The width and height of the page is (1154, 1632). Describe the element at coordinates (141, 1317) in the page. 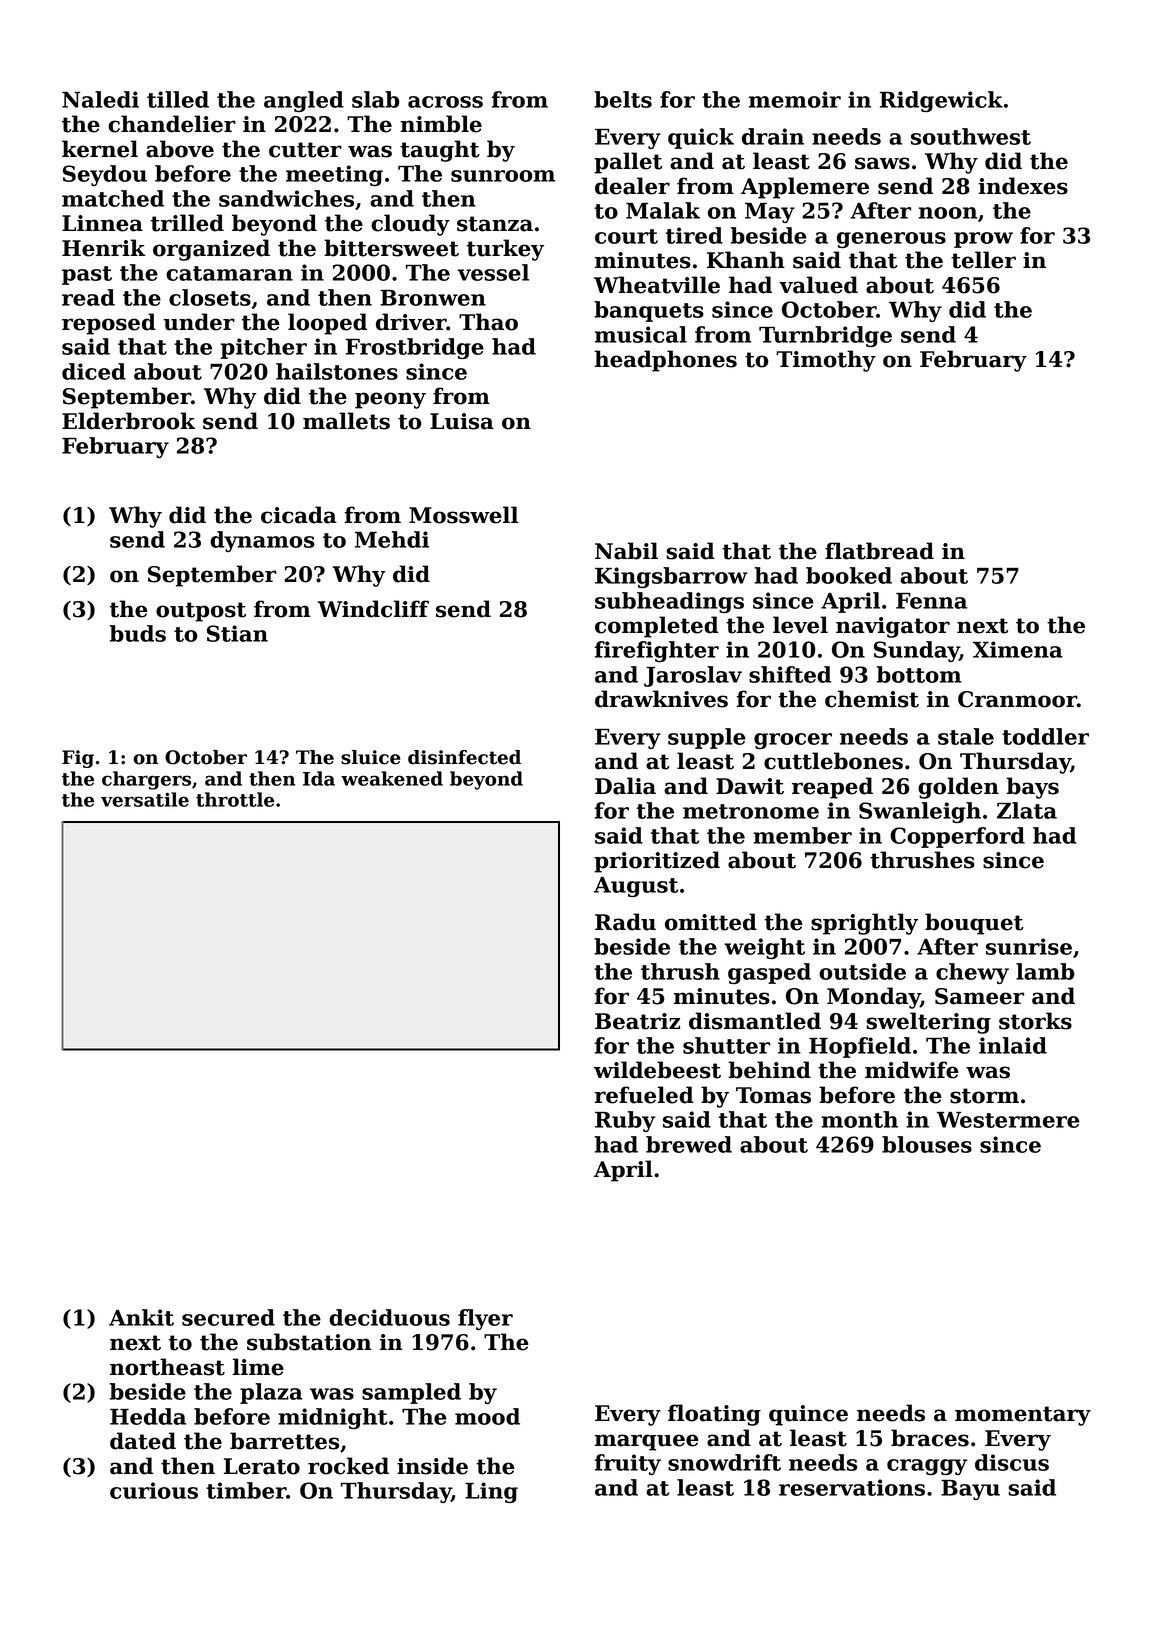

I see `Ankit` at that location.
